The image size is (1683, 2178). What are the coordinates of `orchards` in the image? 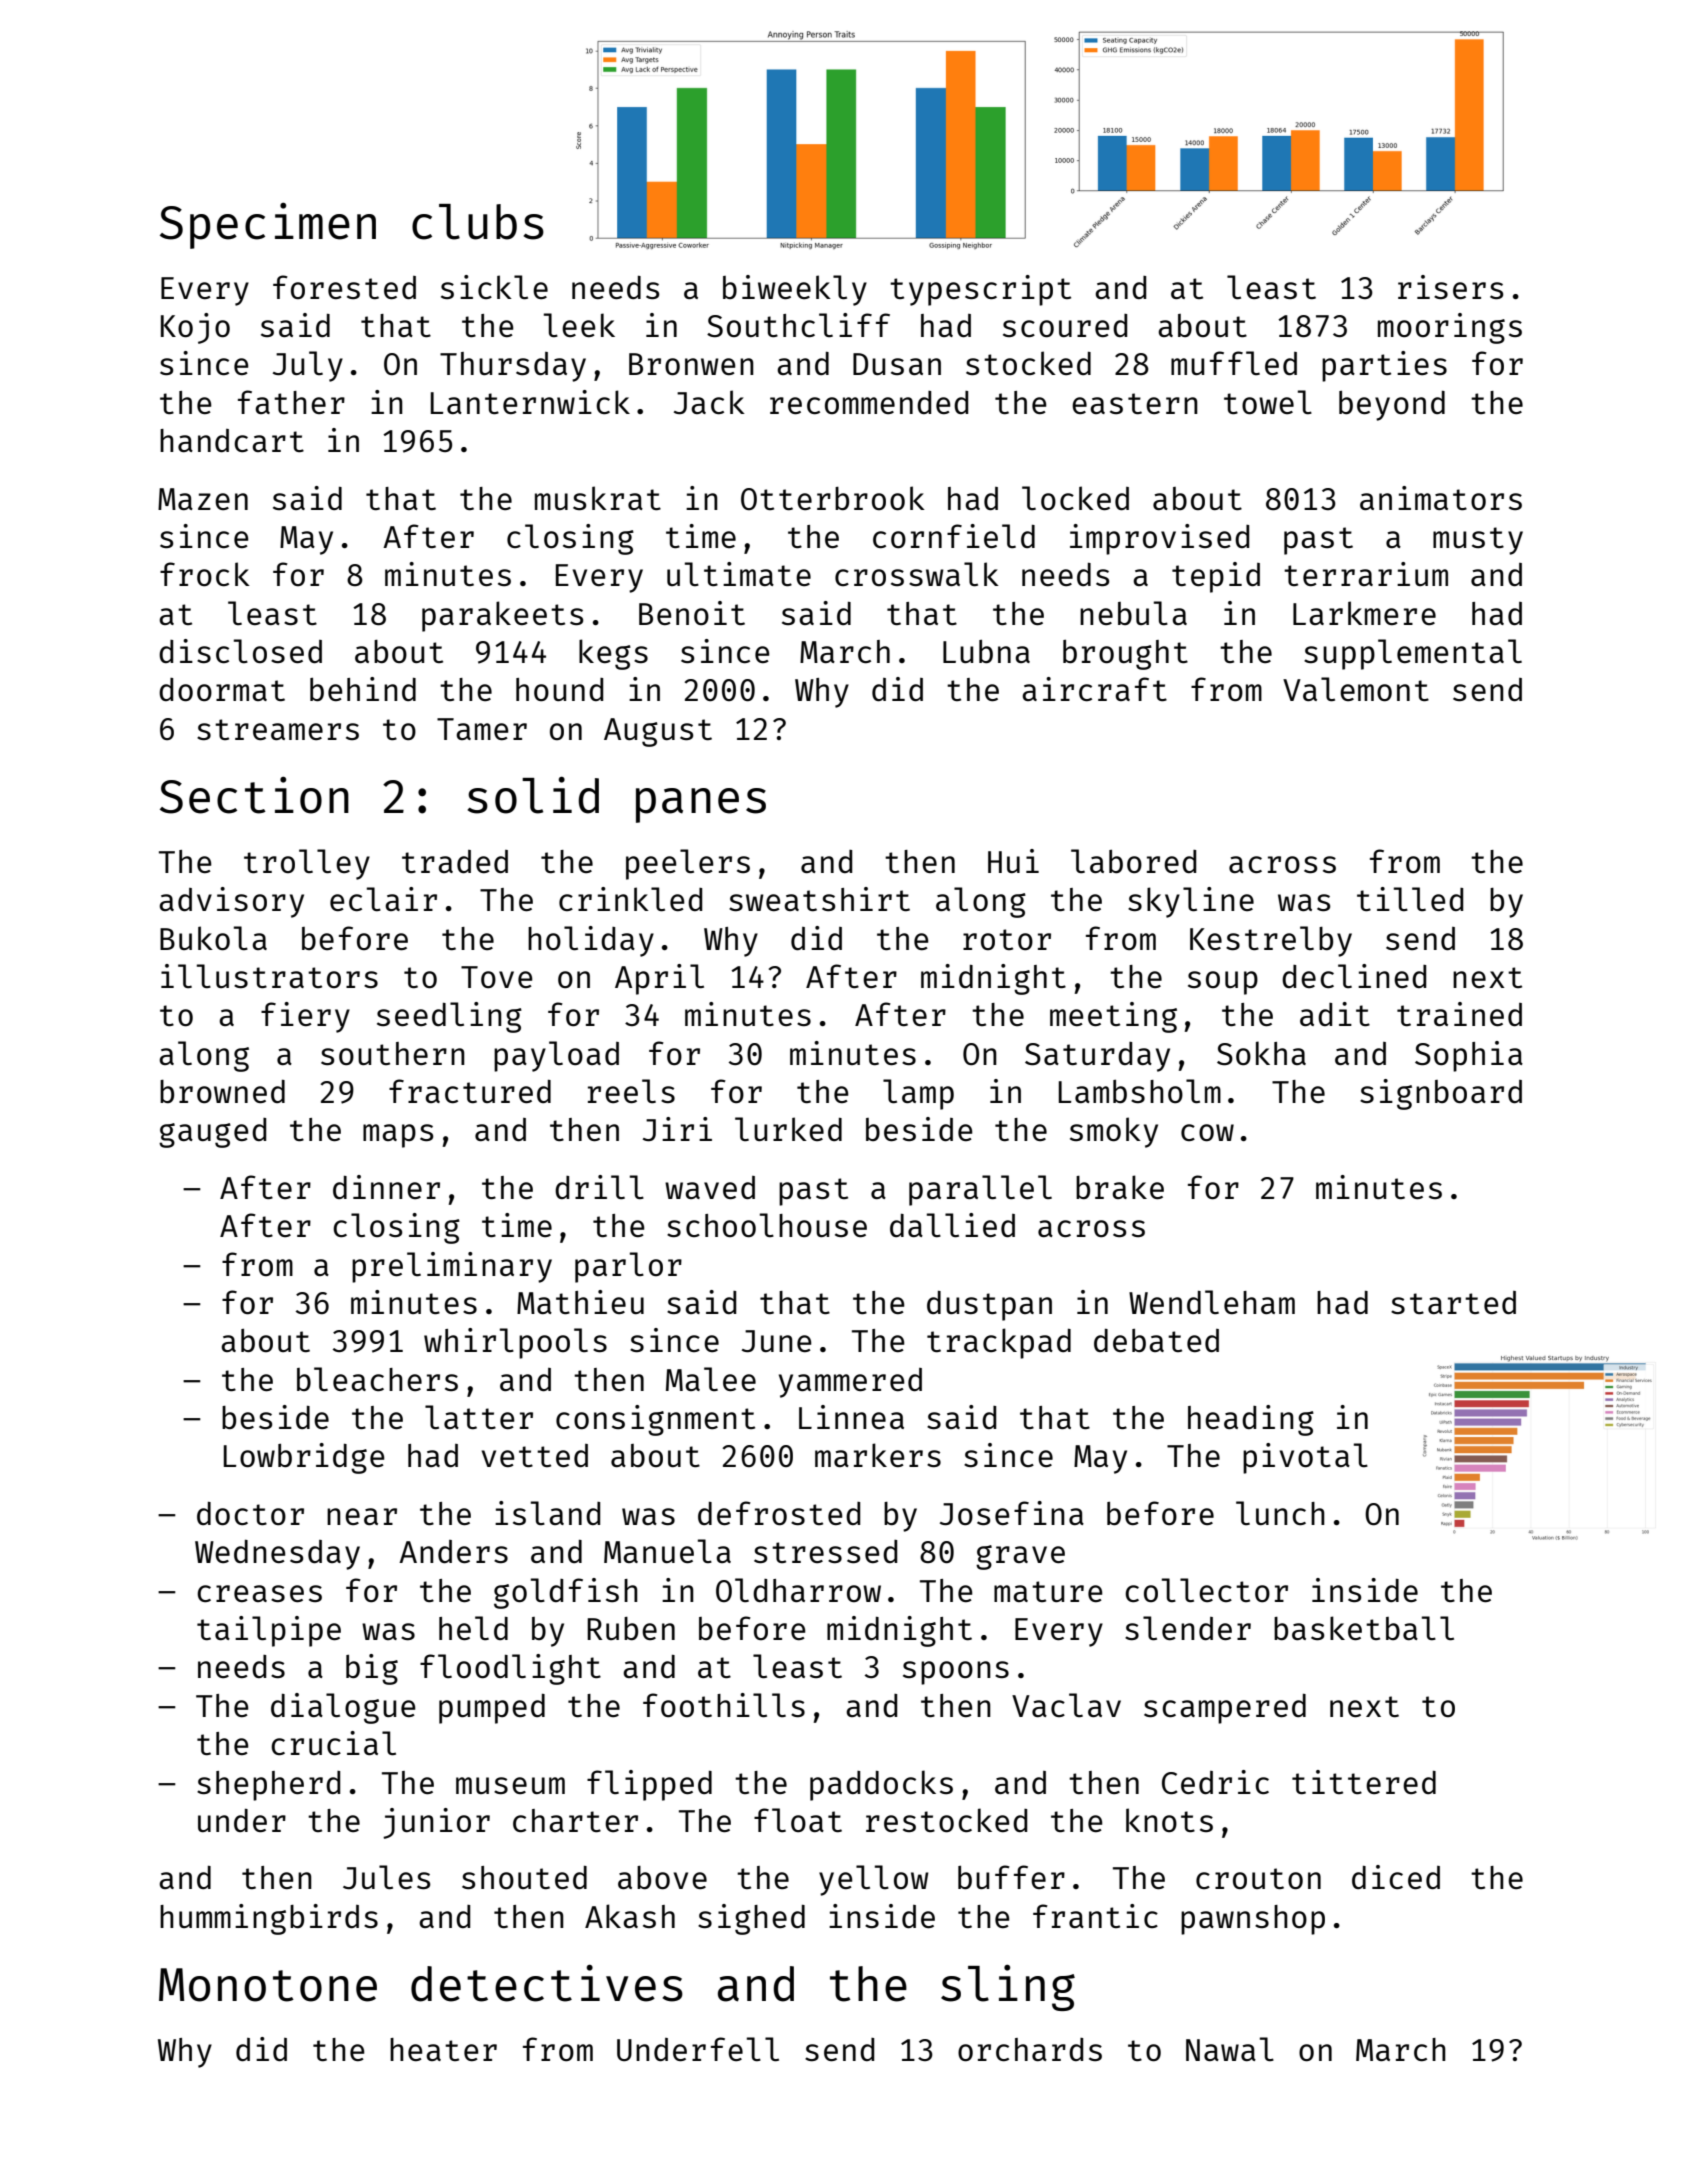 It's located at (1030, 2049).
